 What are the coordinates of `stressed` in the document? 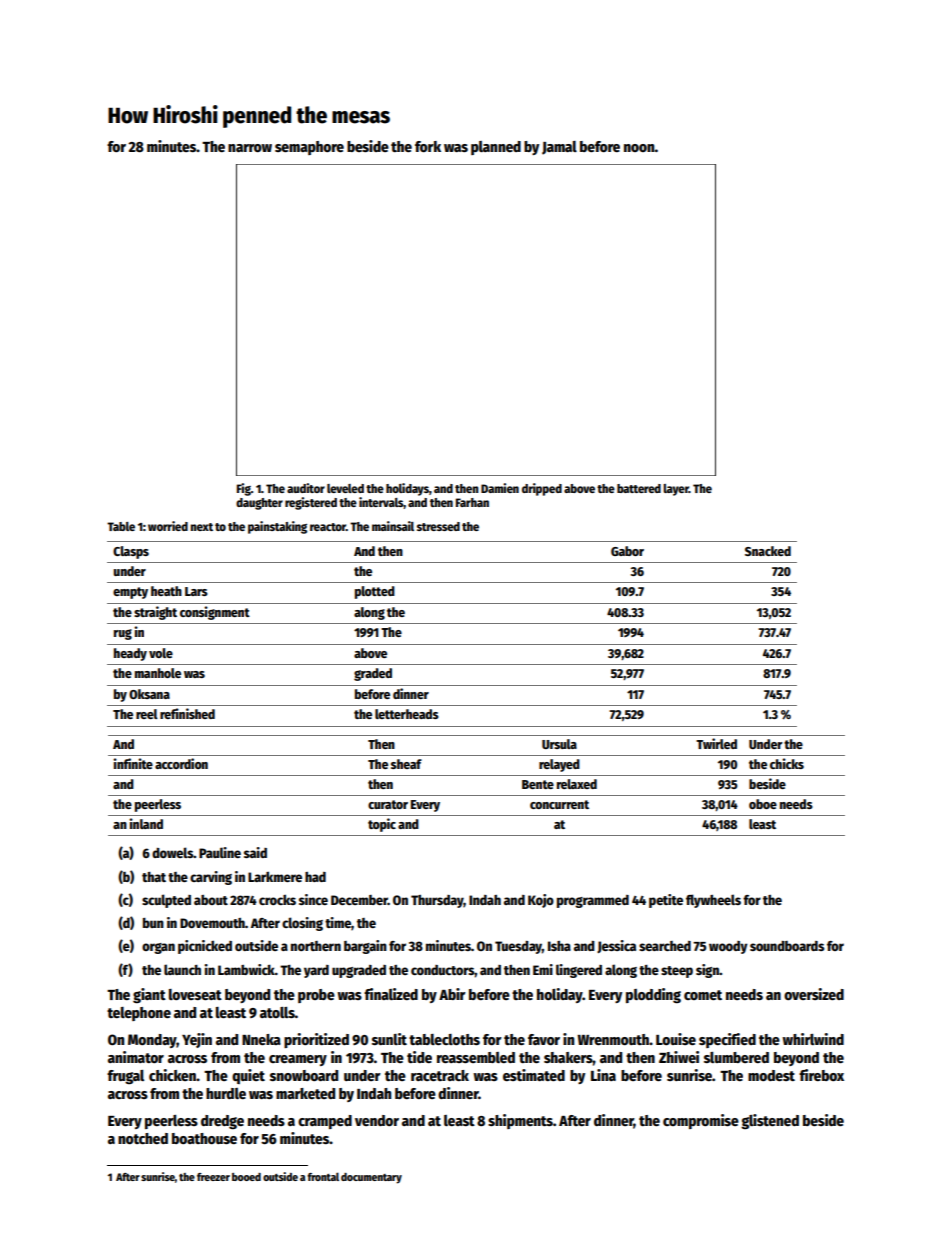 It's located at (438, 526).
